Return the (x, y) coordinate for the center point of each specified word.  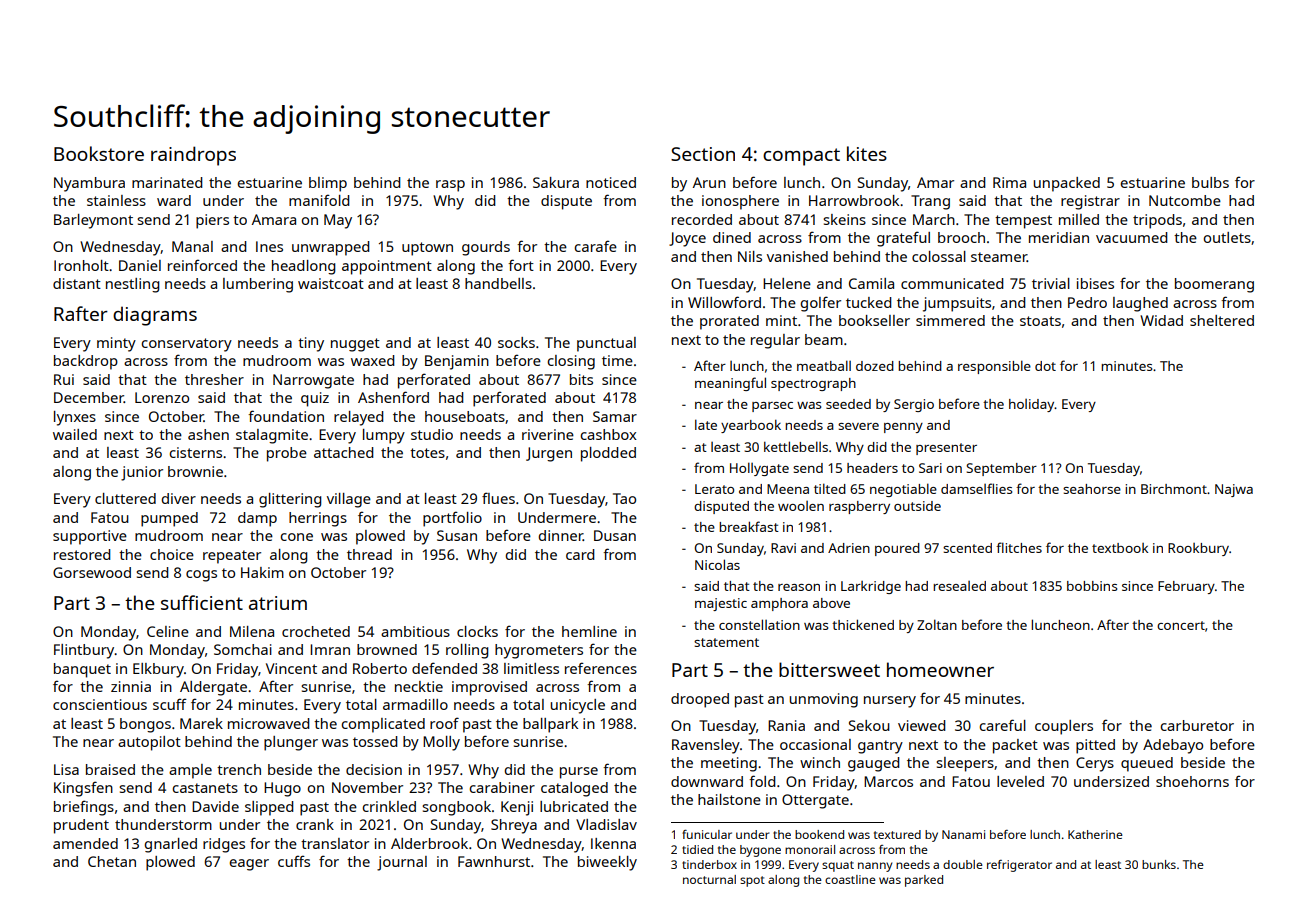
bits (581, 379)
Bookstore (99, 153)
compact (801, 157)
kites (867, 153)
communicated (952, 283)
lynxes (75, 418)
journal (402, 863)
